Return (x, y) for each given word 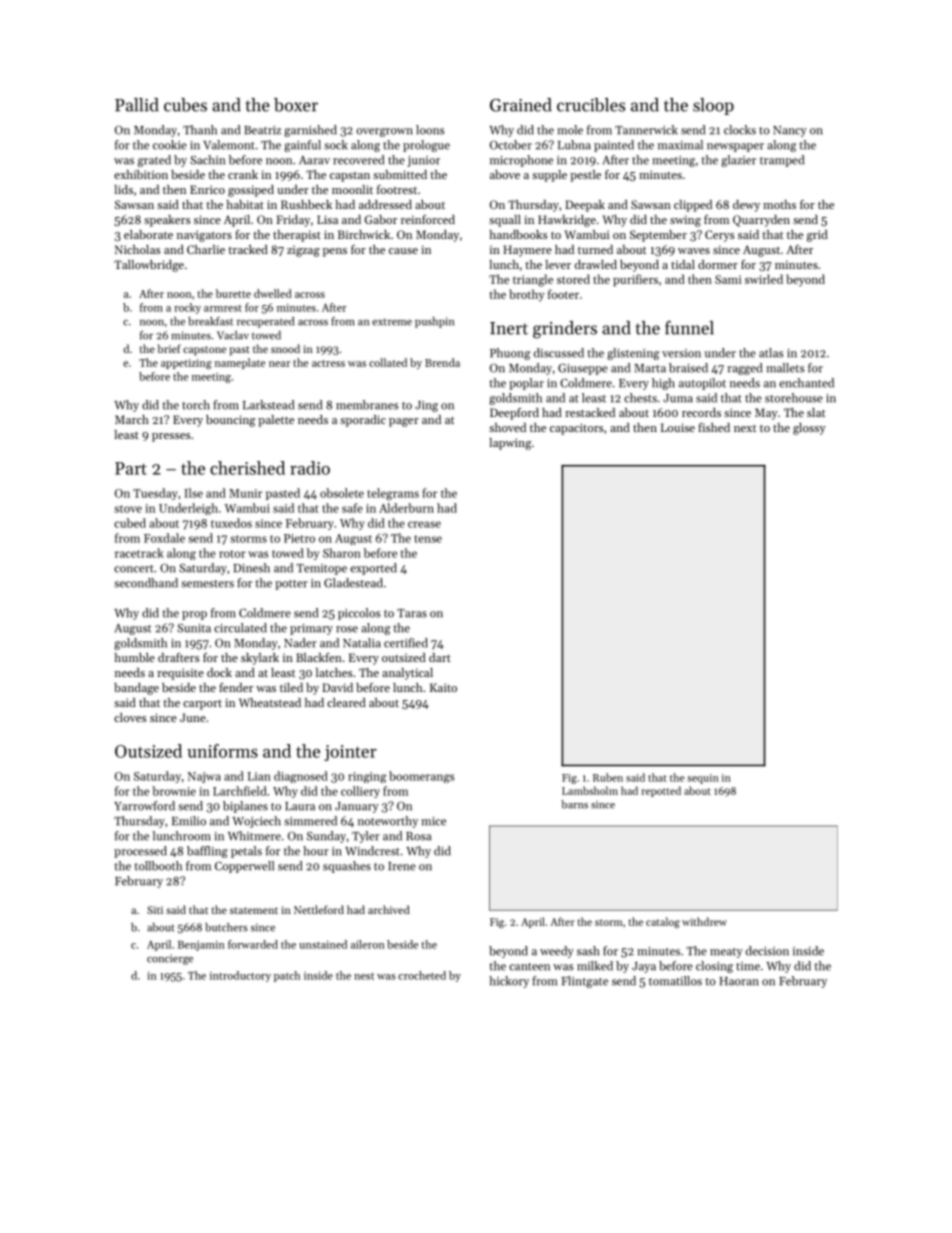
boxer (296, 105)
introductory (240, 976)
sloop (713, 106)
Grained (521, 105)
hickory (509, 982)
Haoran (739, 981)
